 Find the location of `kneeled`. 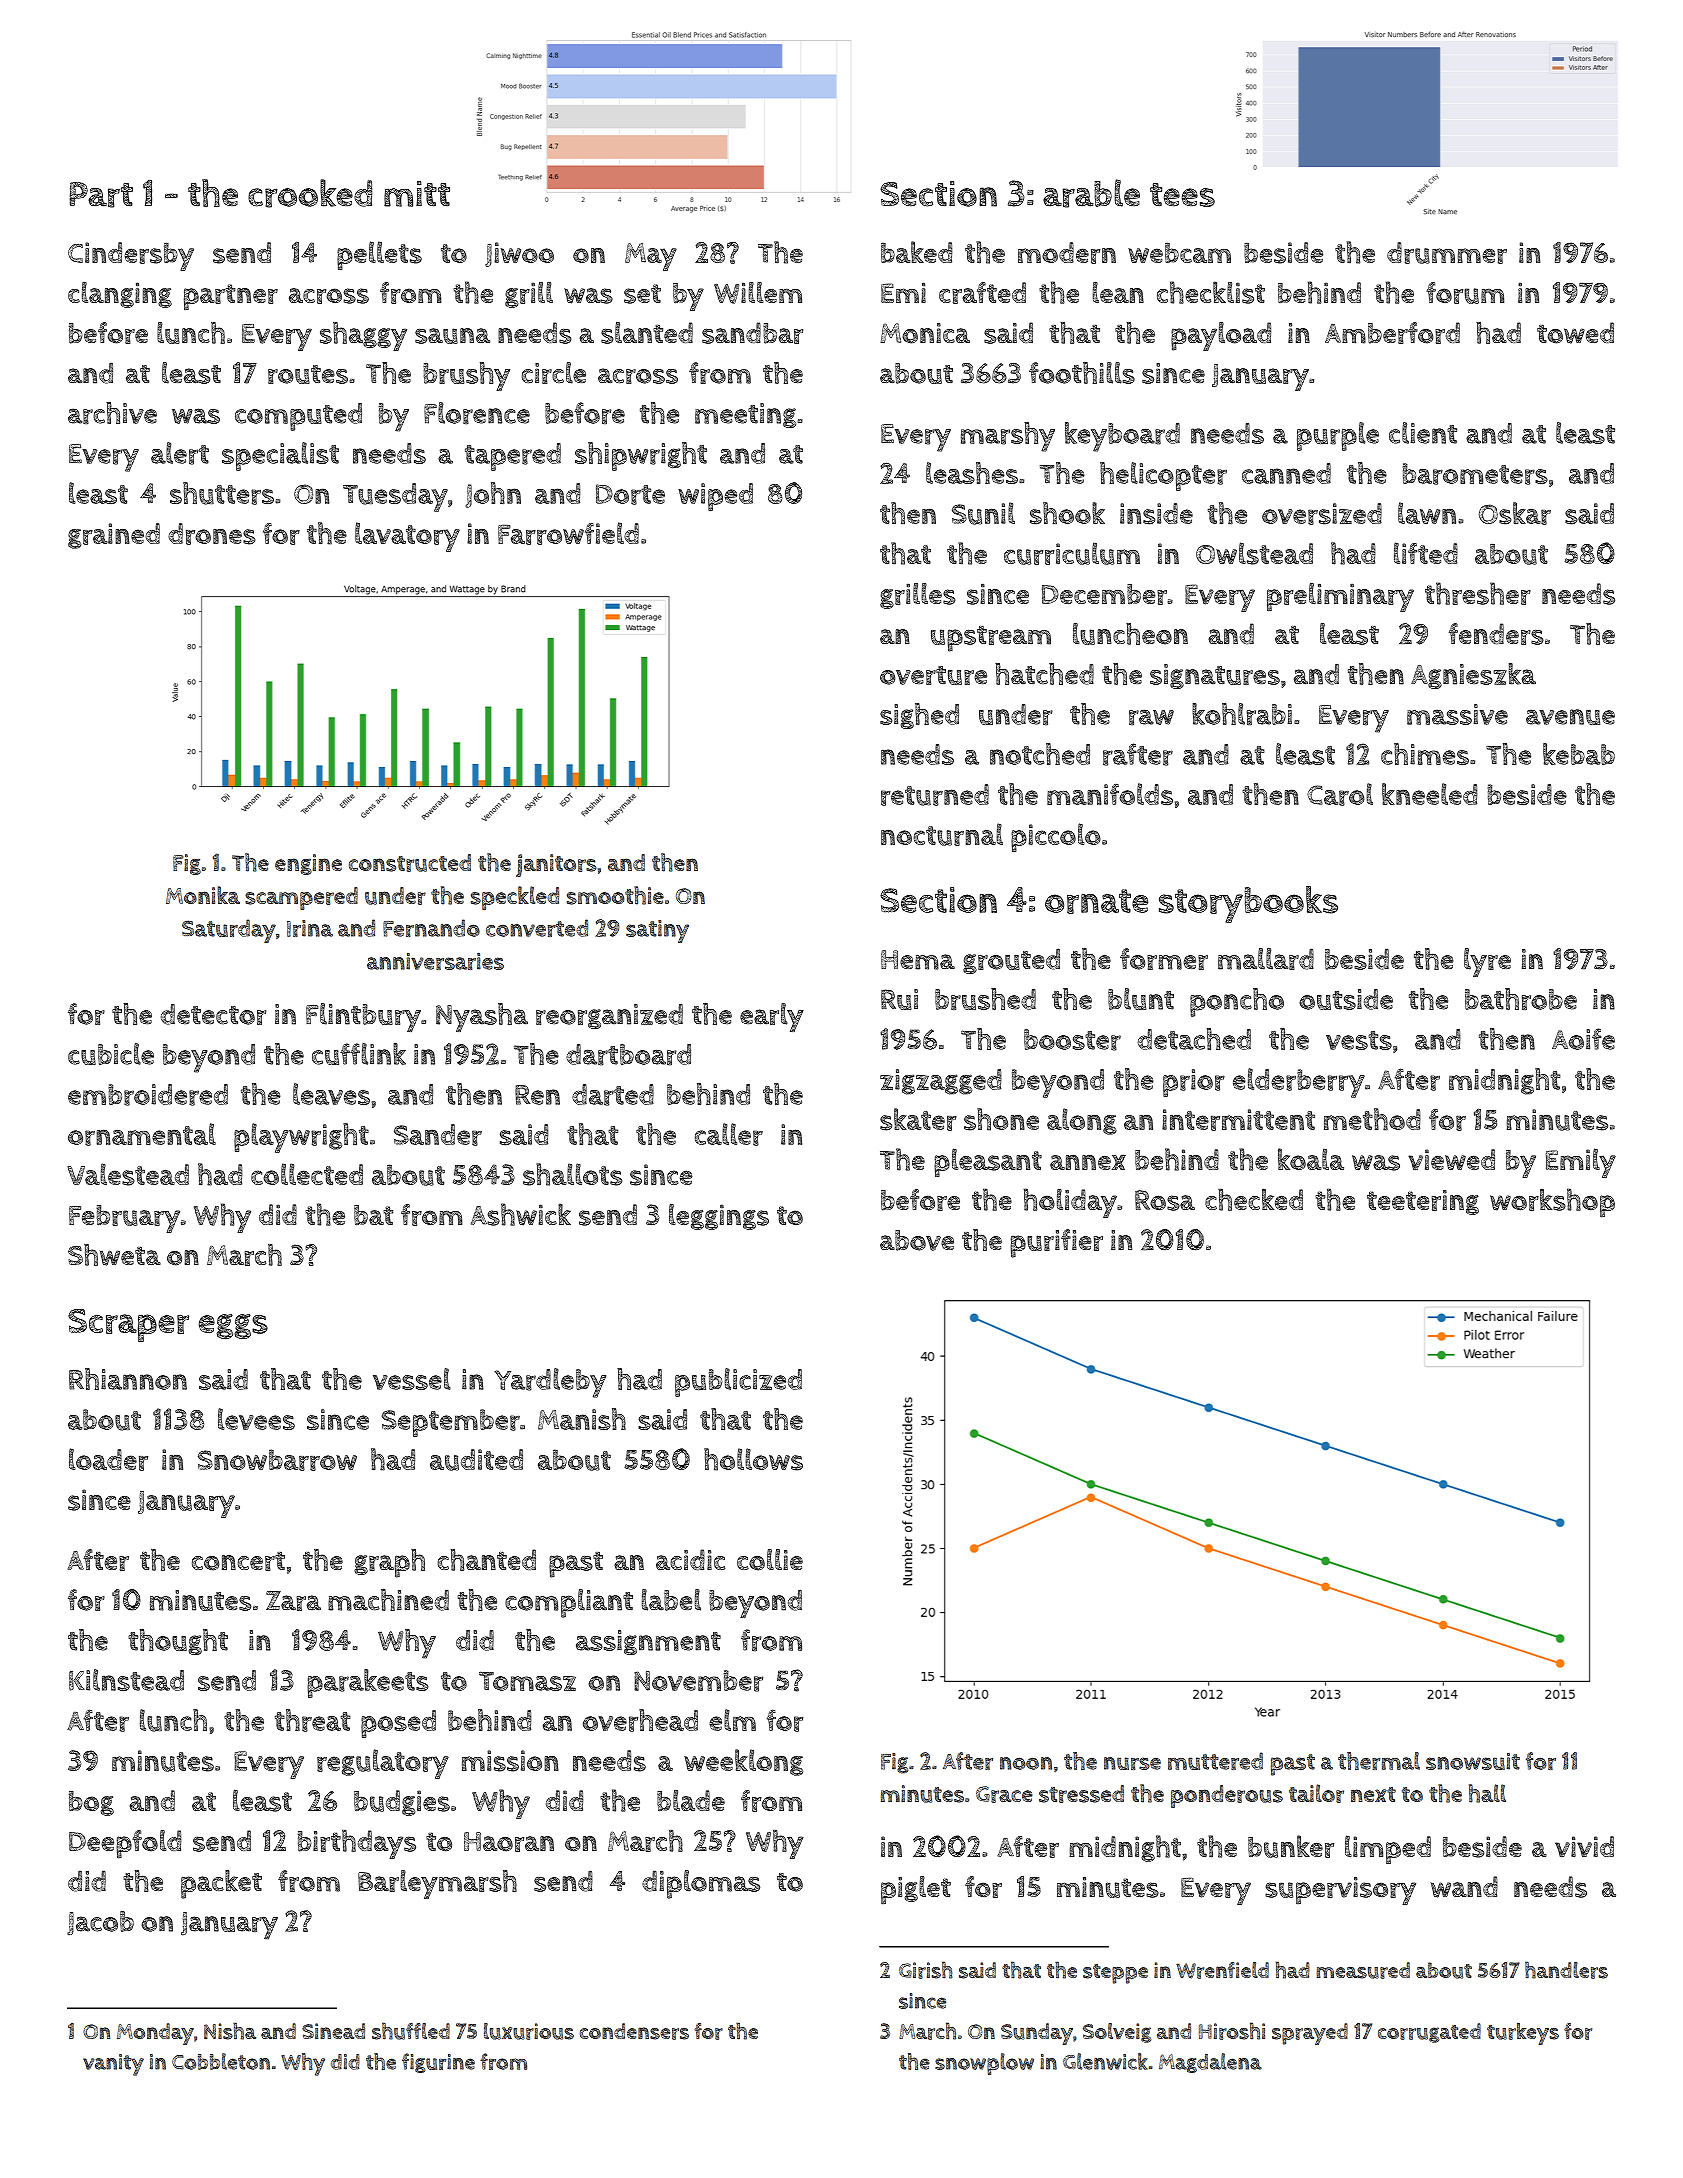

kneeled is located at coordinates (1430, 794).
